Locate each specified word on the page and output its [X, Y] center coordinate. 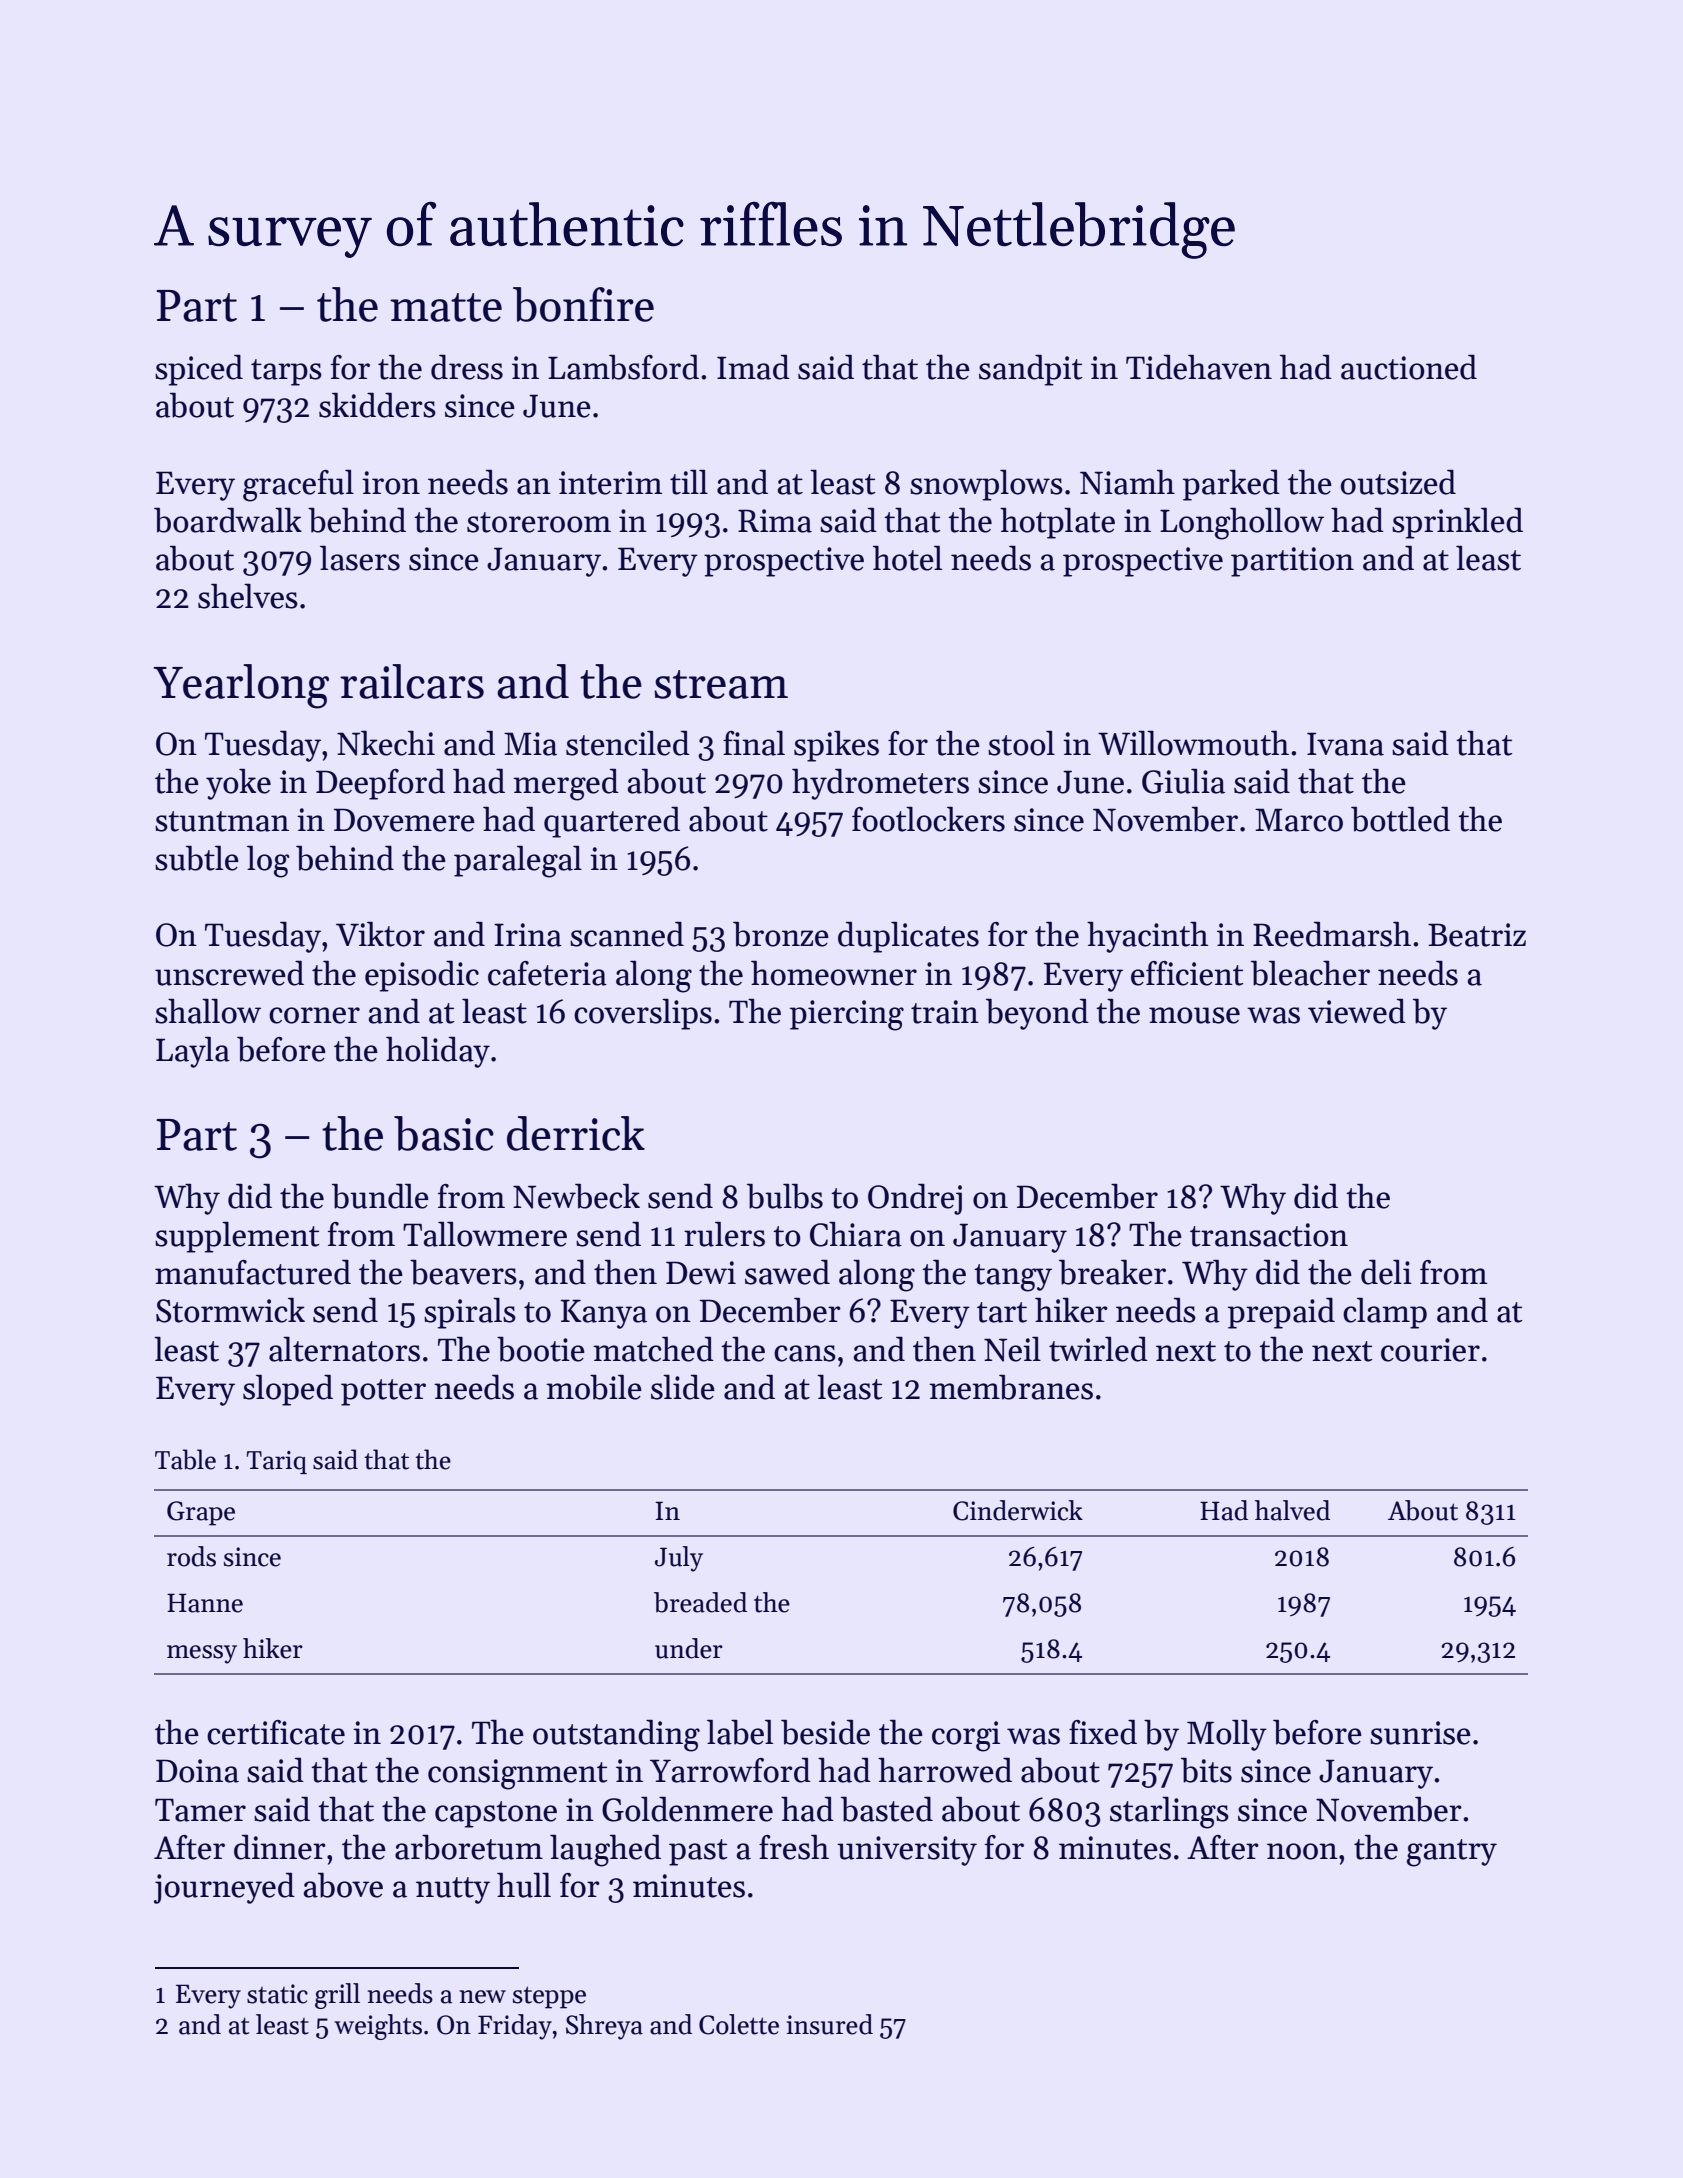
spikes [836, 746]
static [277, 1994]
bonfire [583, 304]
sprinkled [1457, 523]
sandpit [1031, 370]
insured [830, 2024]
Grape [201, 1513]
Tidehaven [1199, 367]
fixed [1103, 1732]
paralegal [518, 861]
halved [1292, 1510]
